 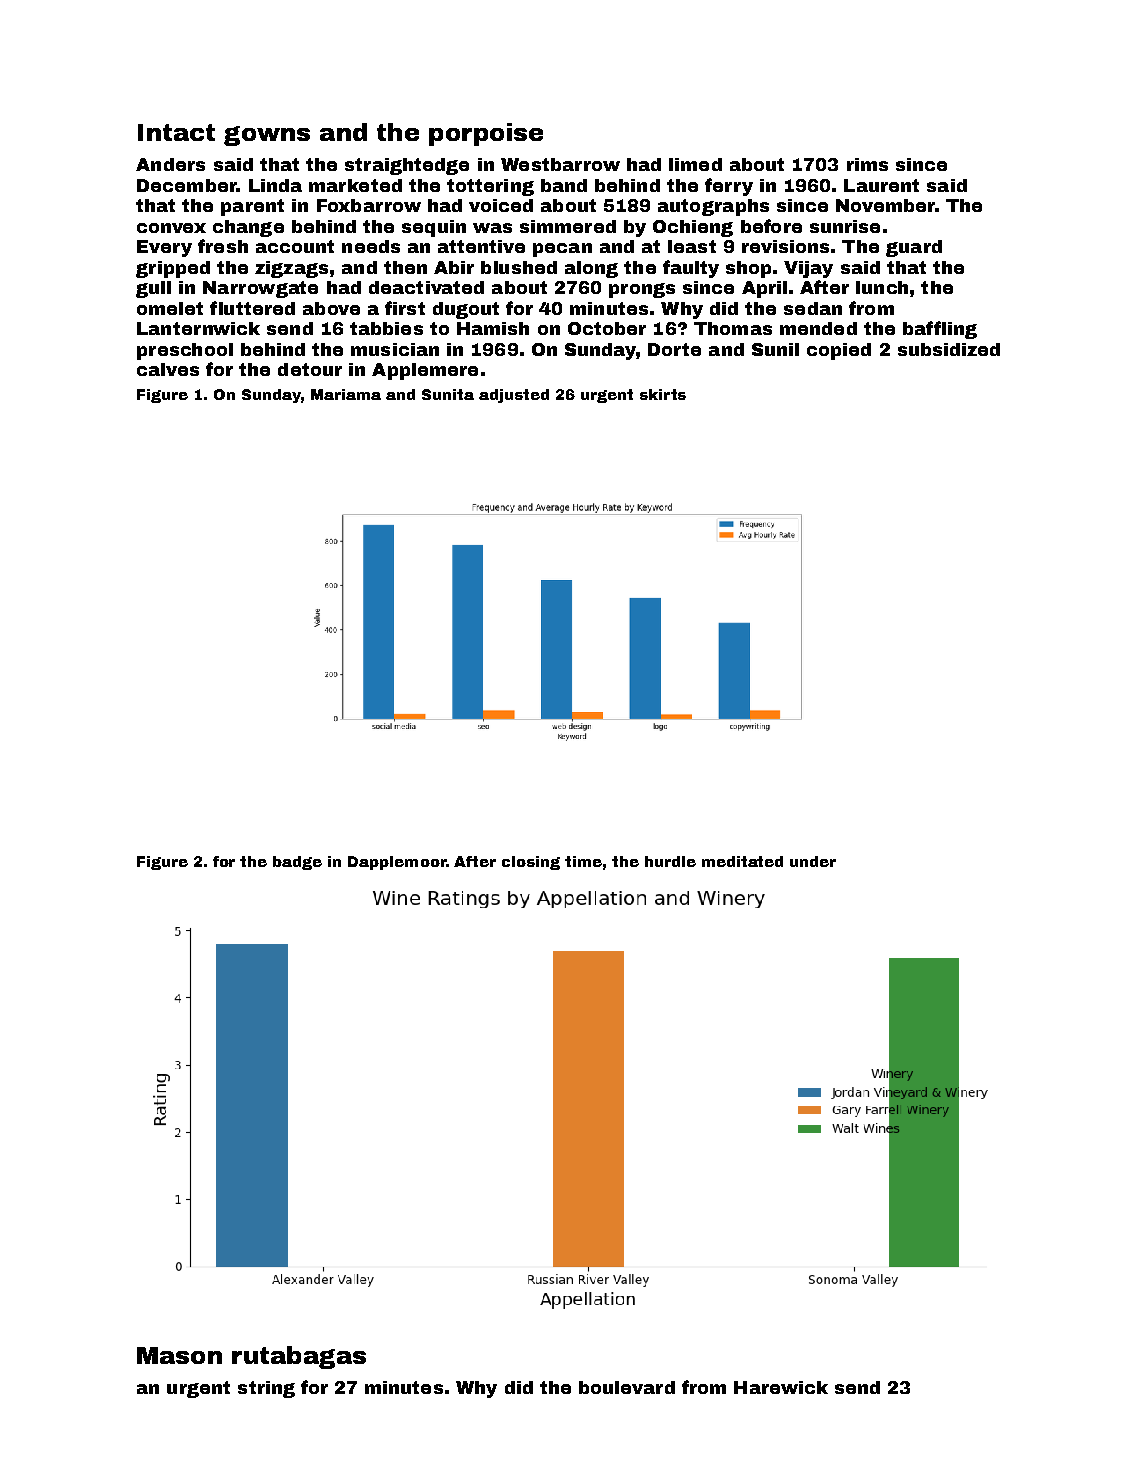 What do you see at coordinates (627, 1387) in the image?
I see `boulevard` at bounding box center [627, 1387].
